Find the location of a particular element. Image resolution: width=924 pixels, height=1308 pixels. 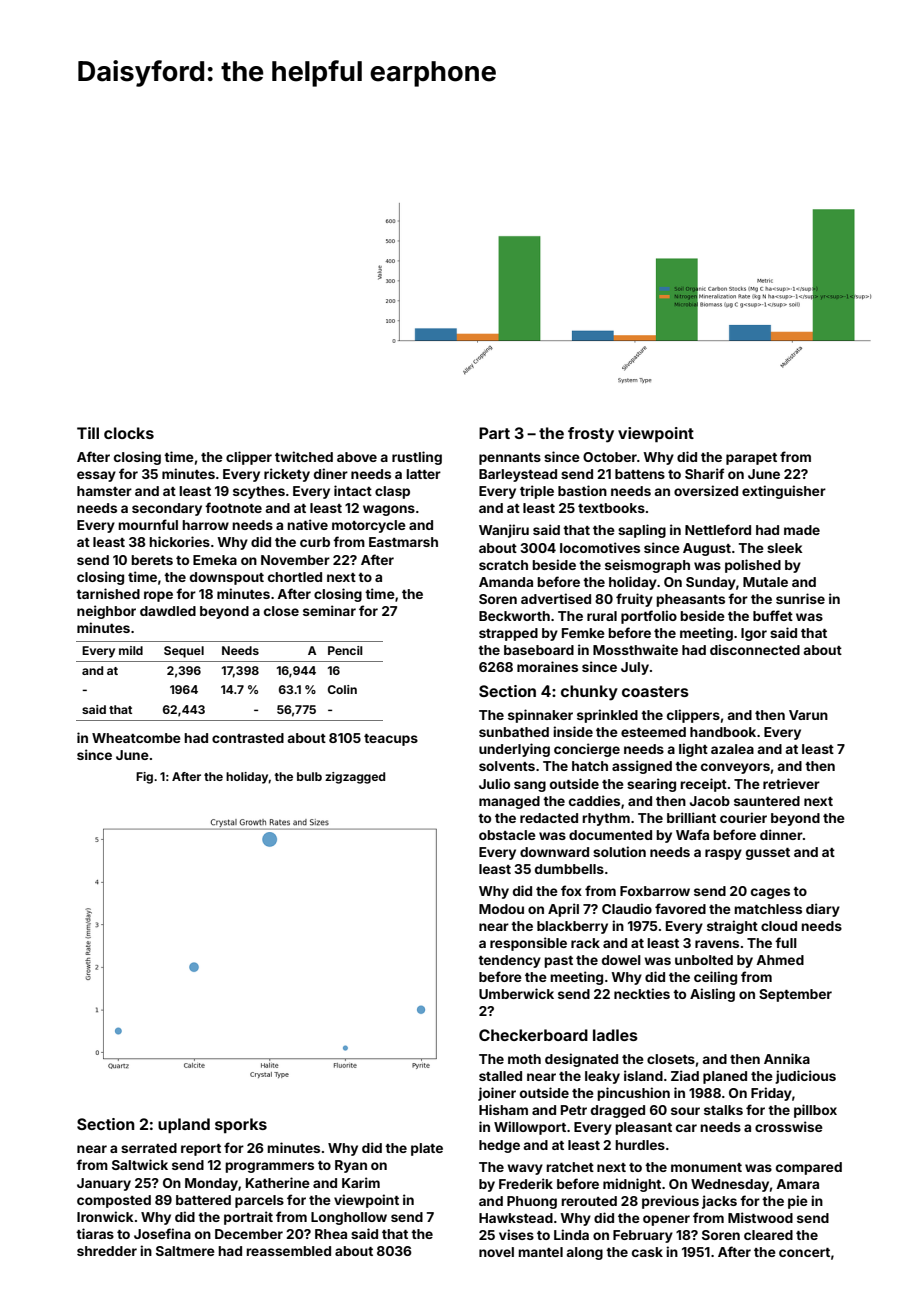

Longhollow is located at coordinates (349, 1218).
